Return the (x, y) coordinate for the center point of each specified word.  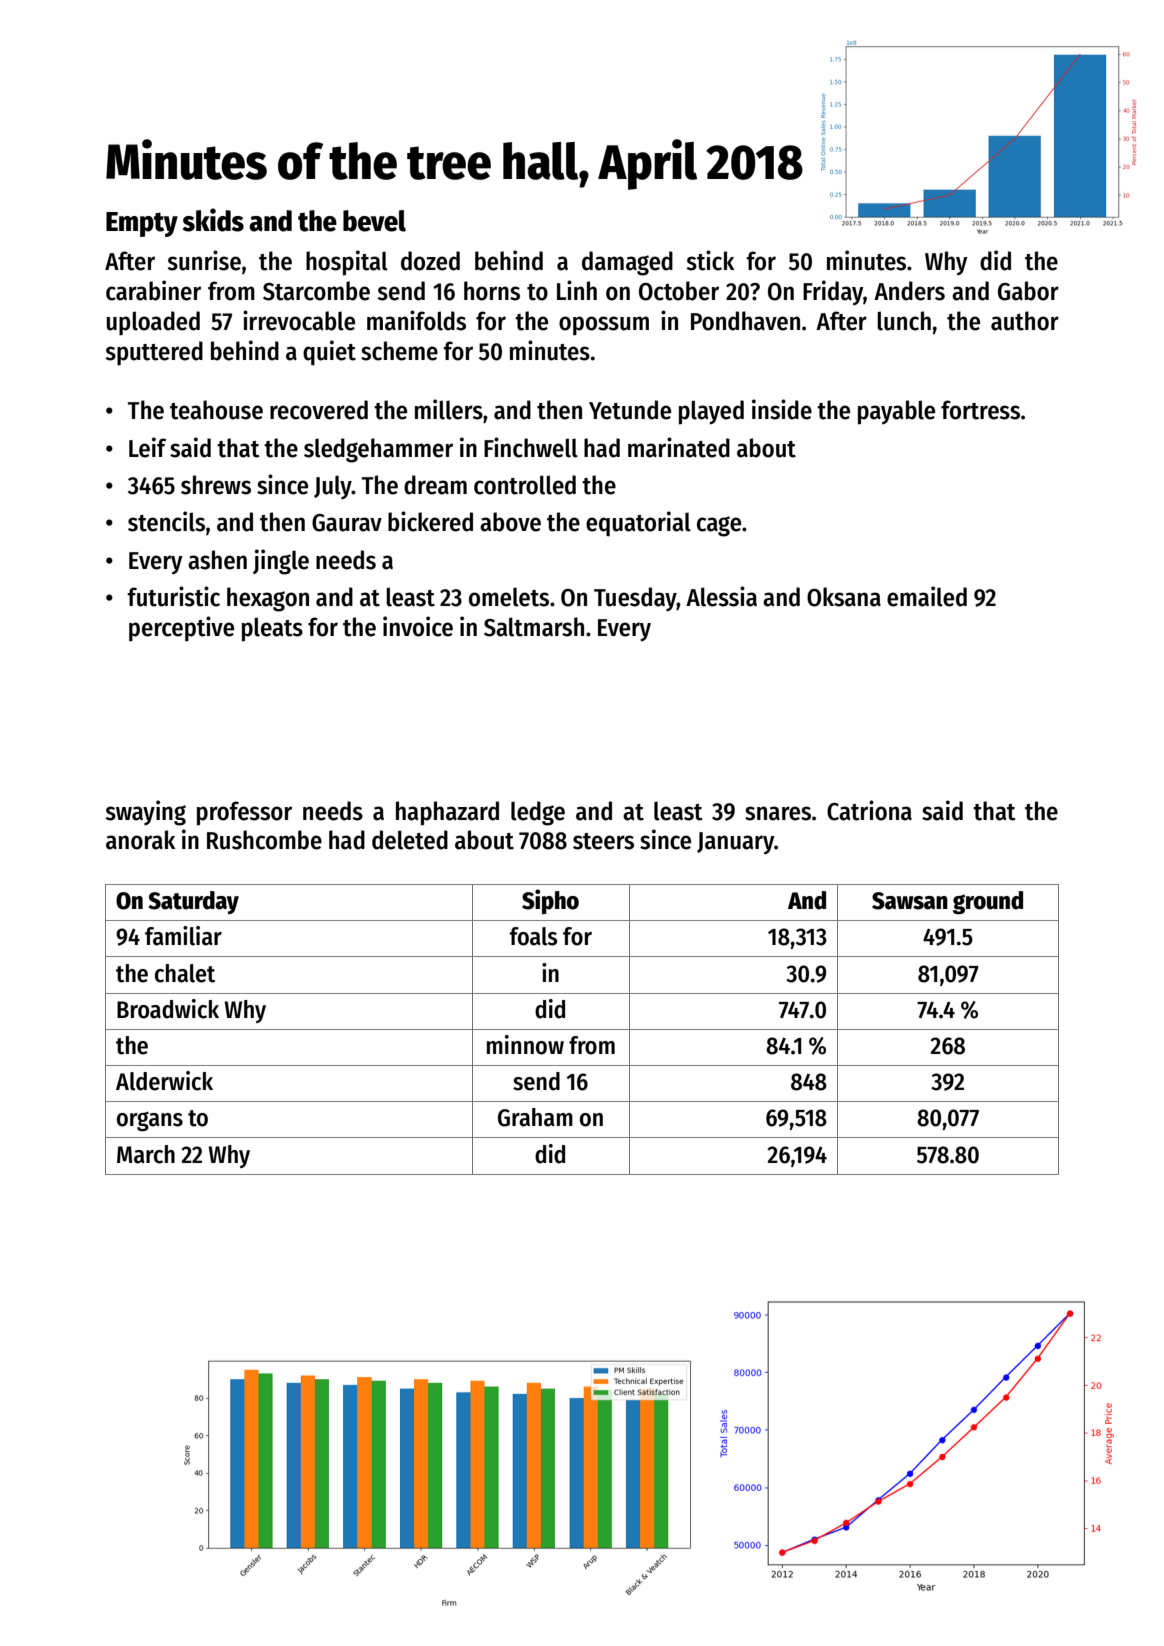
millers (449, 409)
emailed (927, 596)
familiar (183, 936)
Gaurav (347, 523)
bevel (374, 221)
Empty (142, 224)
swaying (146, 813)
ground (988, 903)
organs (150, 1122)
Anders (909, 291)
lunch (904, 321)
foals (533, 936)
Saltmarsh (534, 627)
